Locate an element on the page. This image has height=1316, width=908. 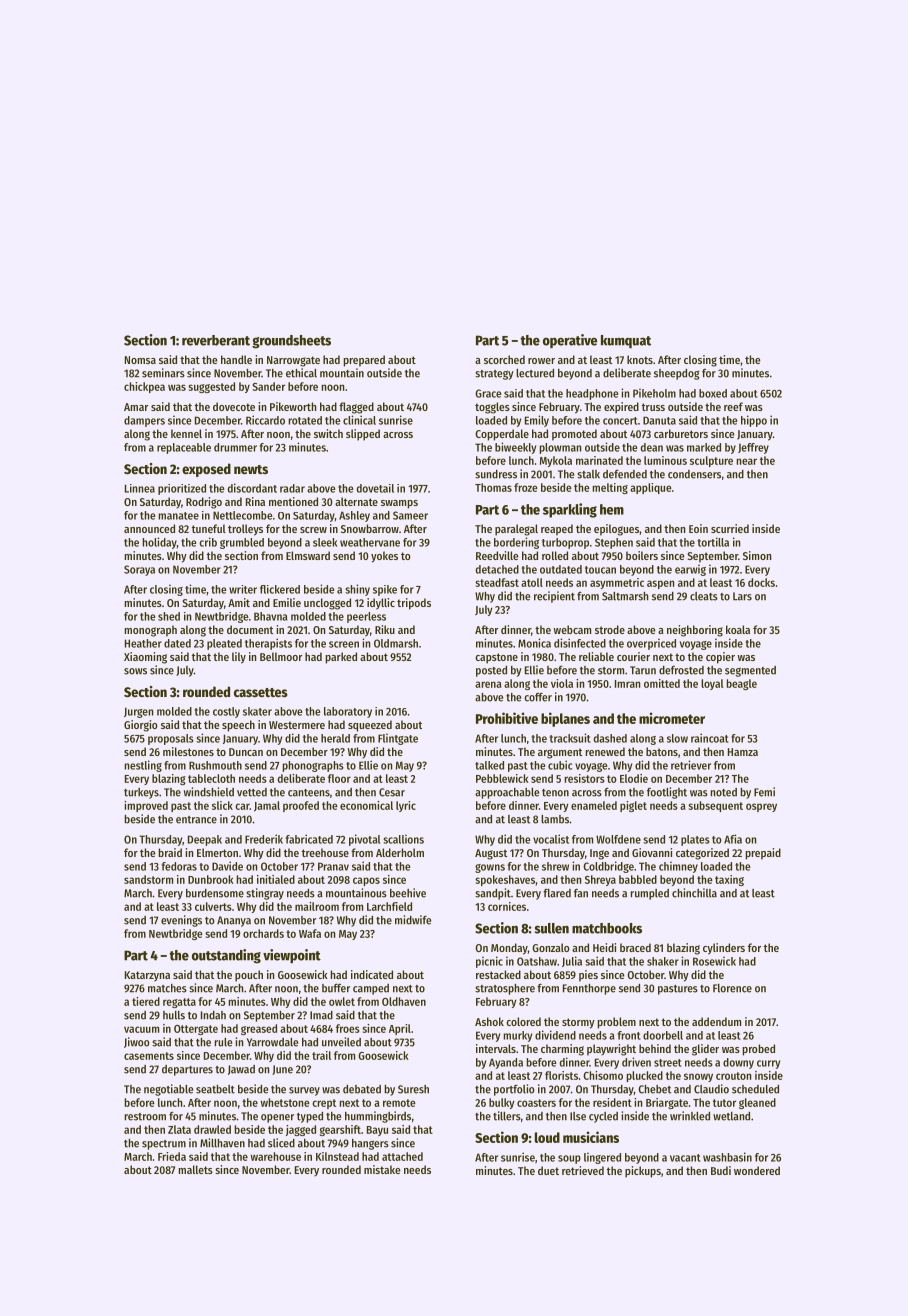
indicated is located at coordinates (372, 974).
